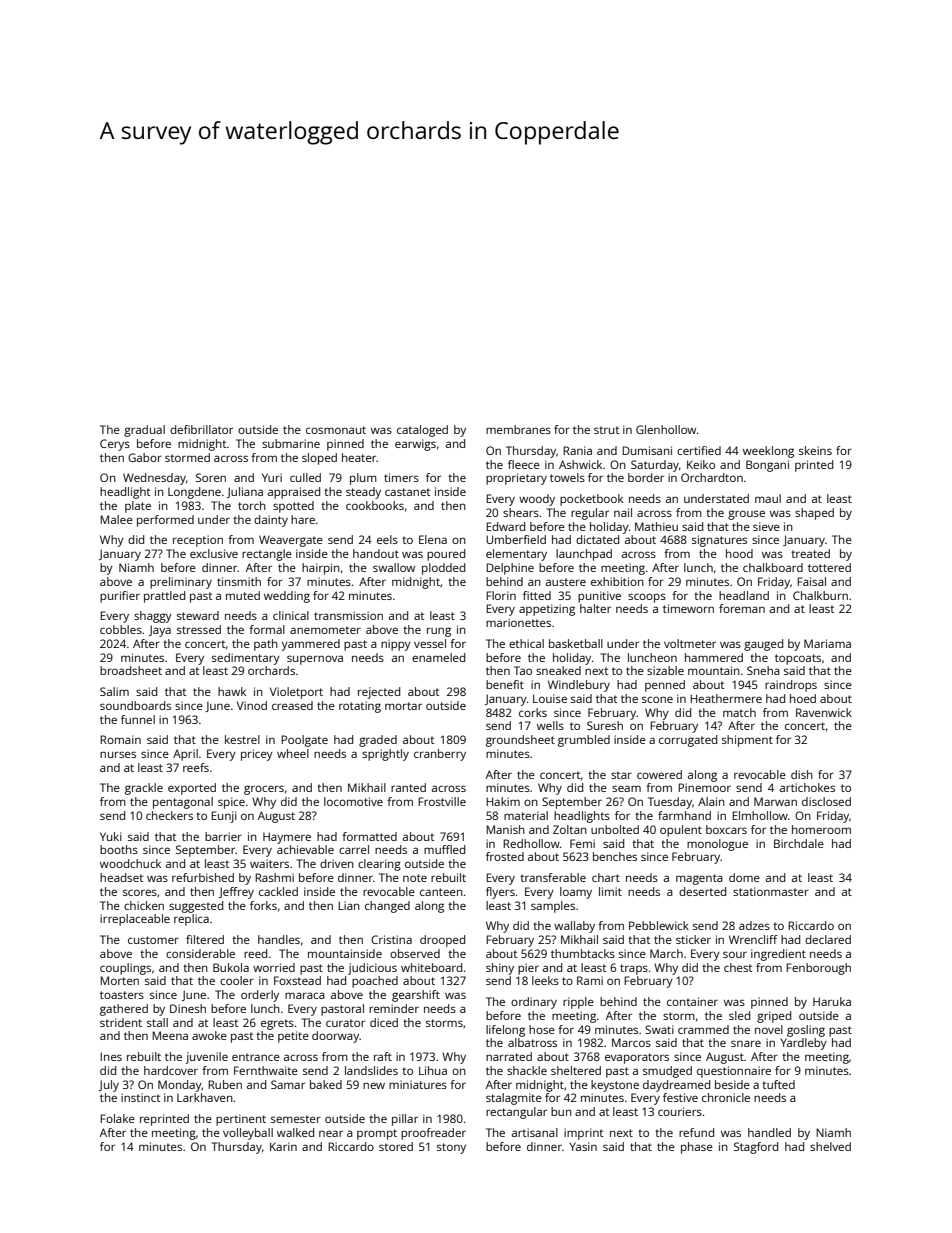 This document has width=952, height=1233. What do you see at coordinates (379, 865) in the document?
I see `clearing` at bounding box center [379, 865].
